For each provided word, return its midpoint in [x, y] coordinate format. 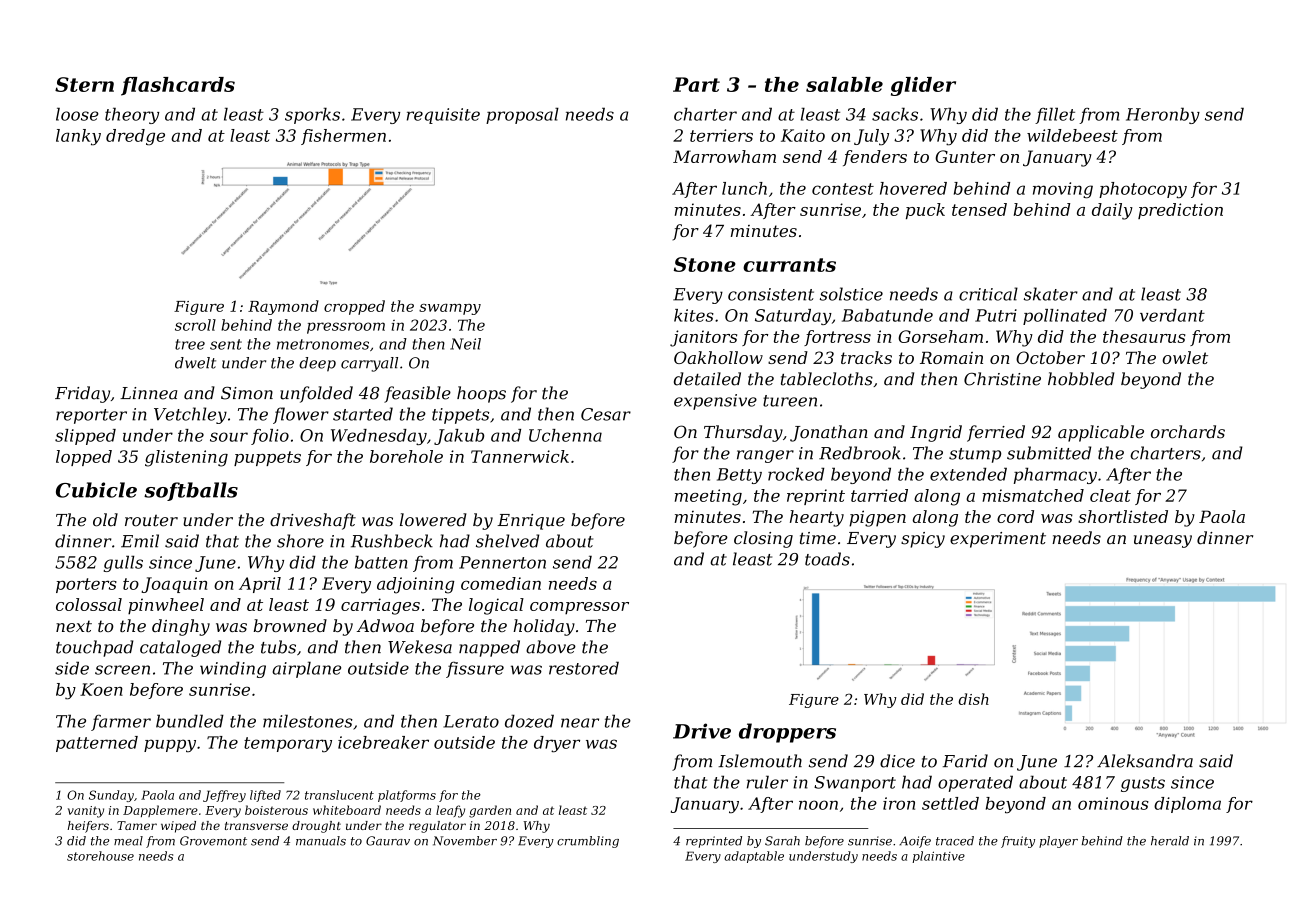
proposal [522, 116]
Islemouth [760, 761]
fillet [1055, 116]
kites [694, 315]
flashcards [178, 86]
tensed [979, 209]
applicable [1101, 433]
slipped [85, 437]
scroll [195, 325]
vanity [86, 812]
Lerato [471, 721]
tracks [866, 357]
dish [974, 699]
